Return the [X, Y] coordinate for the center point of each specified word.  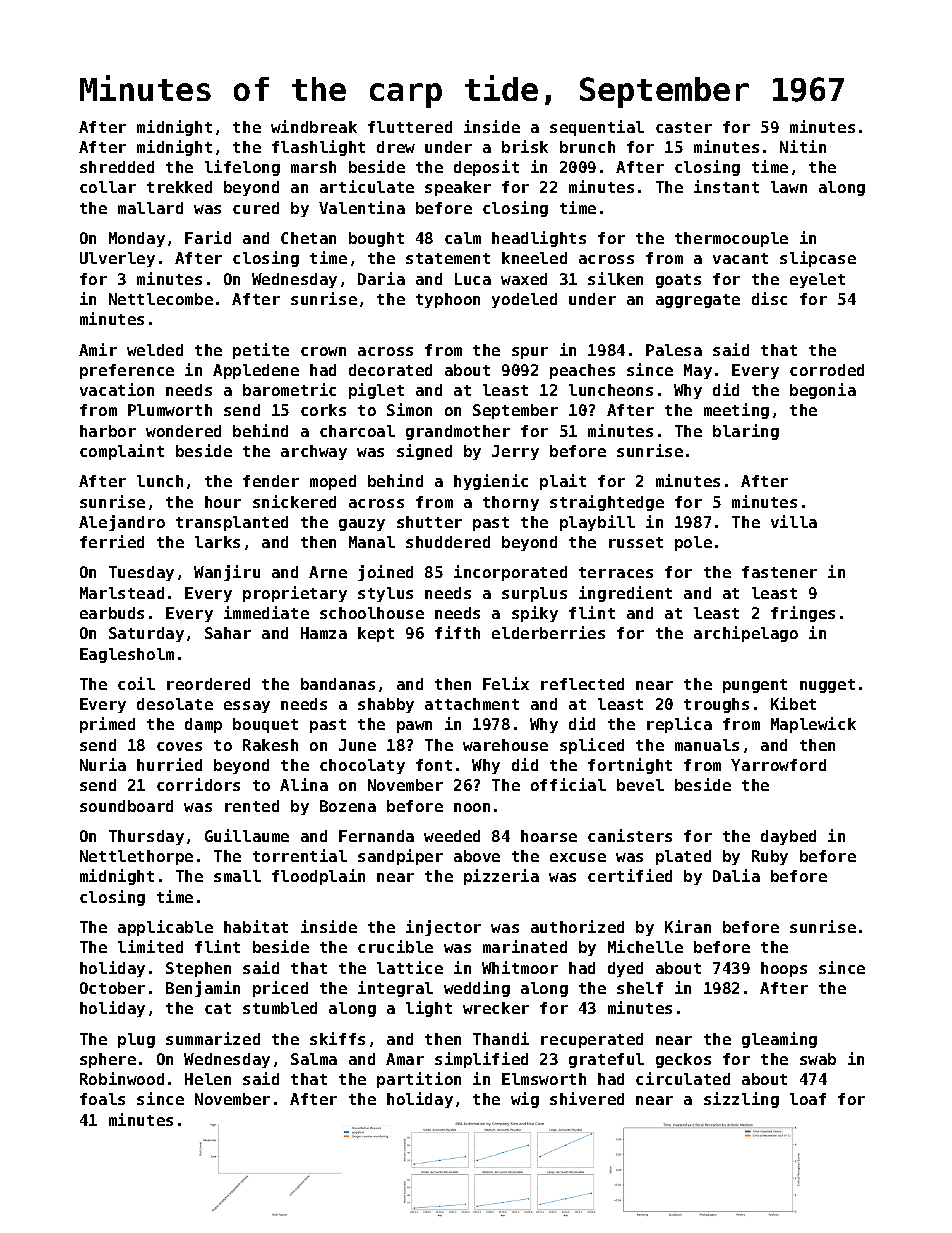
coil [136, 683]
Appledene [256, 371]
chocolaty [362, 766]
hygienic [491, 482]
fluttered [410, 127]
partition [419, 1080]
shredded [117, 167]
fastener [779, 572]
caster [684, 127]
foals [102, 1099]
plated [683, 857]
